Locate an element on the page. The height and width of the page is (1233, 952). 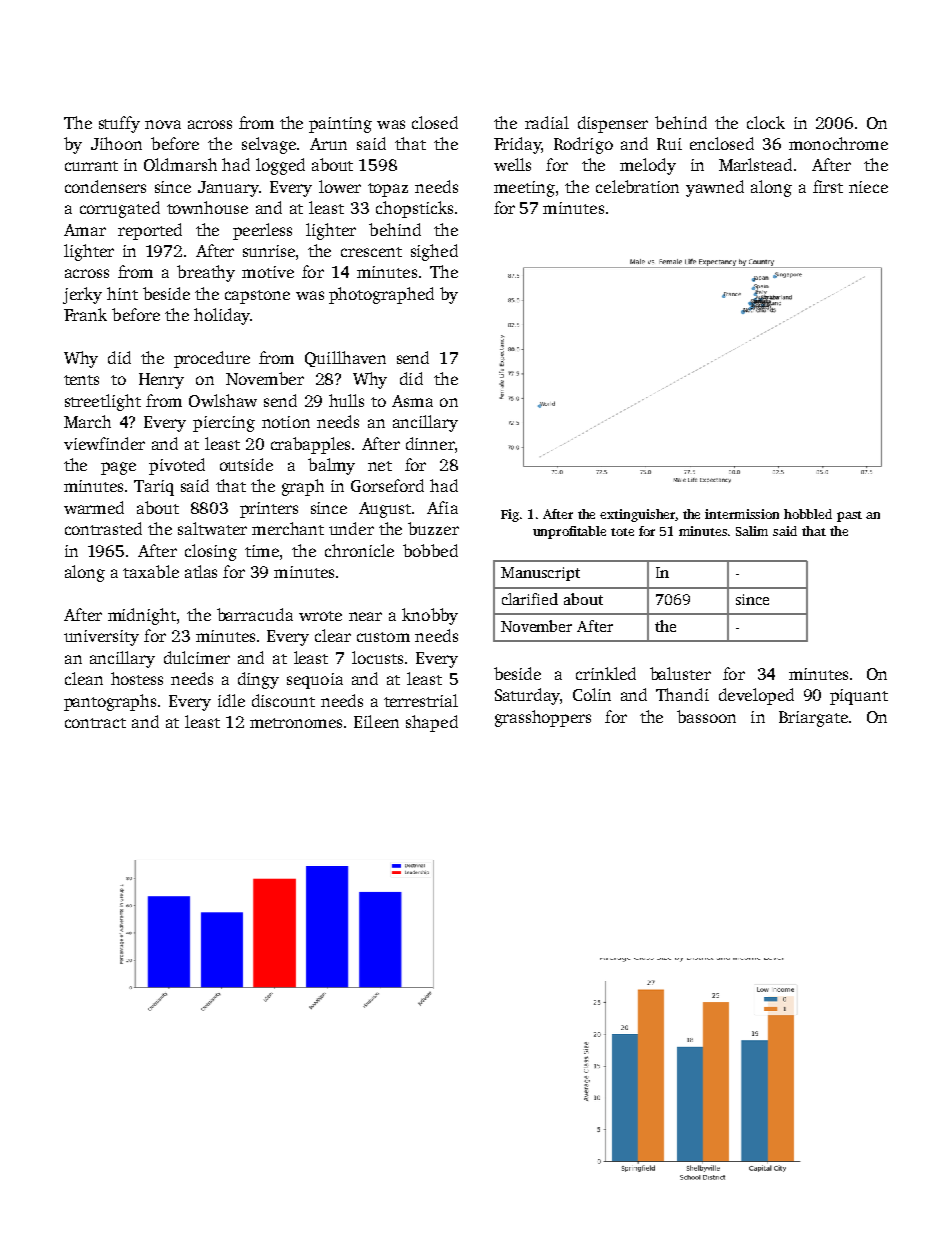
metronomes is located at coordinates (296, 723).
